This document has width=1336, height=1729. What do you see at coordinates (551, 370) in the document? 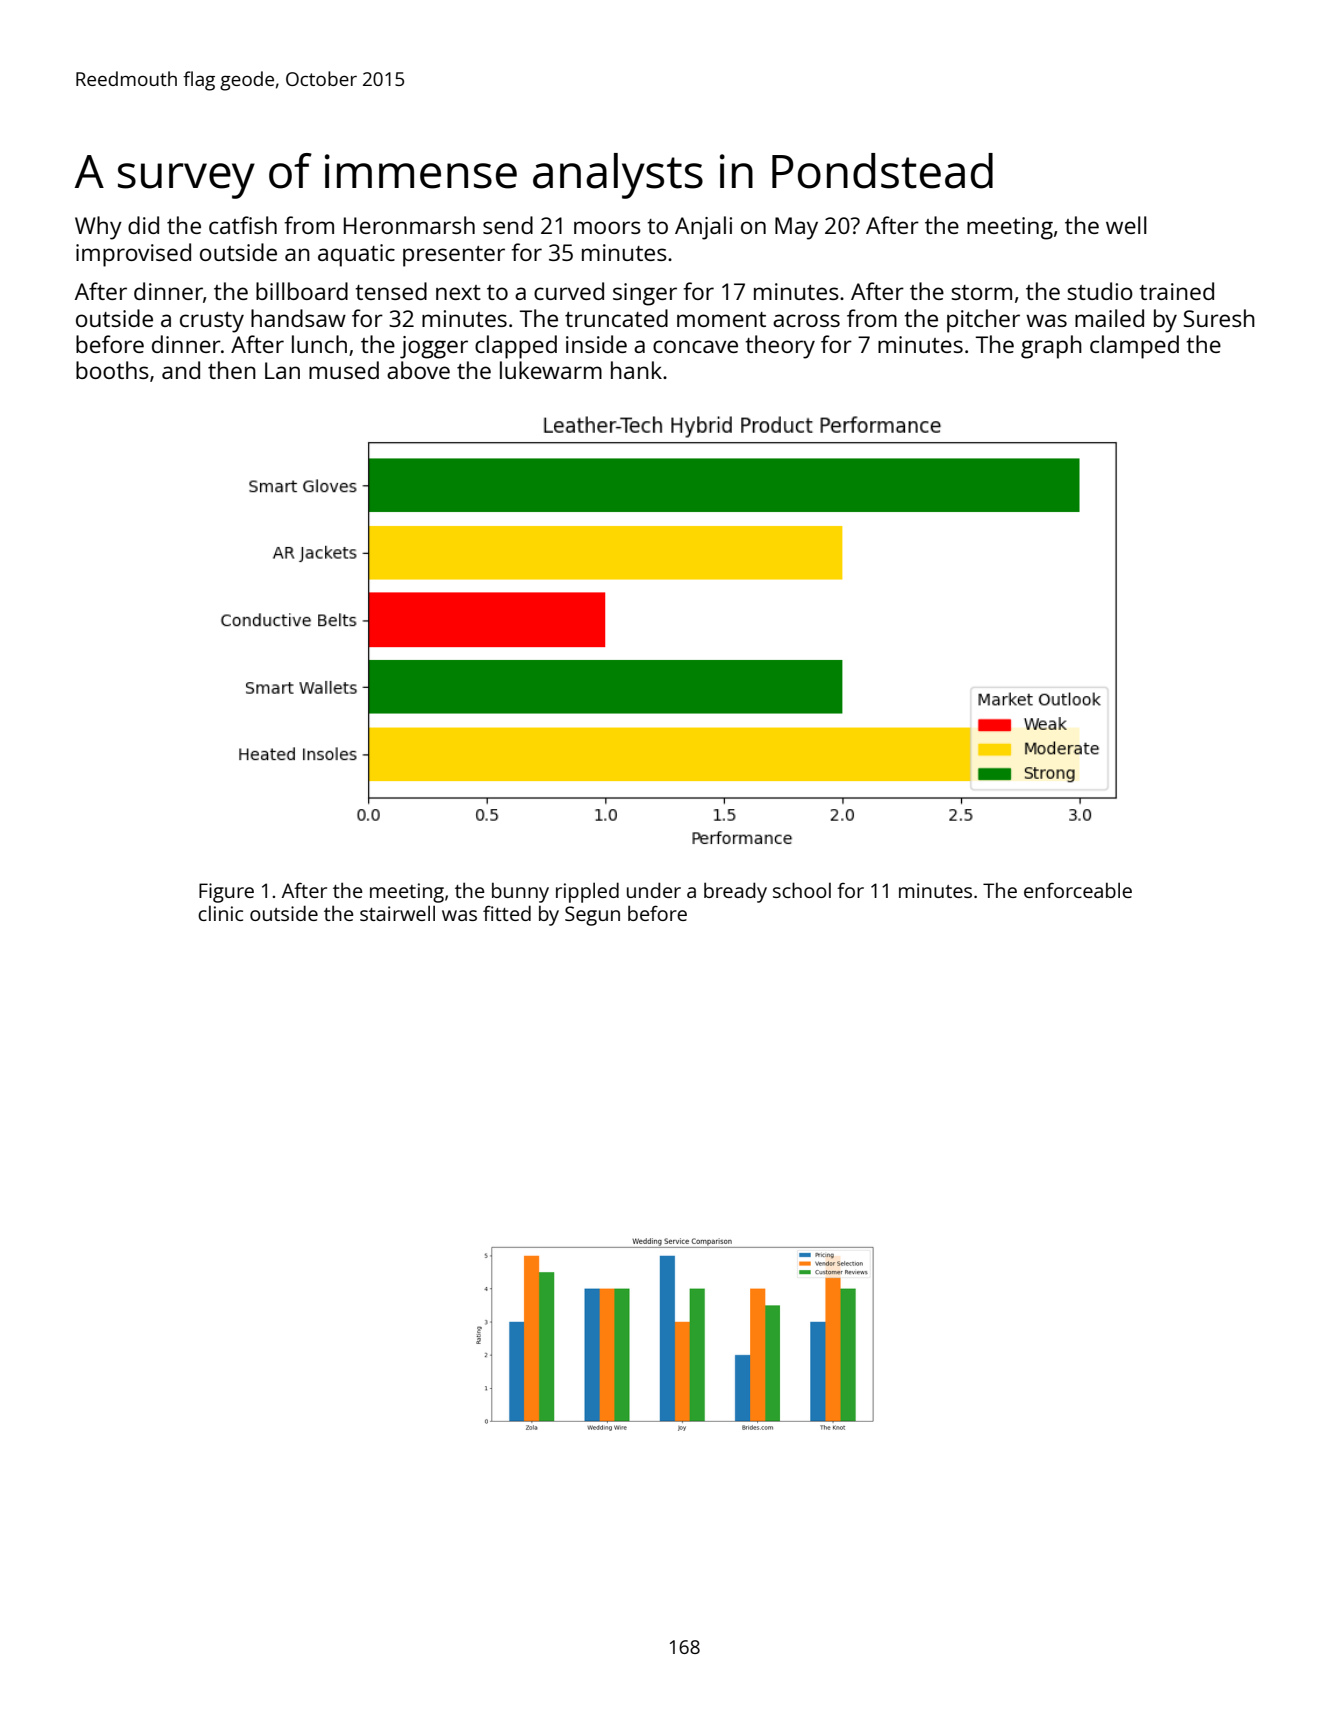
I see `lukewarm` at bounding box center [551, 370].
